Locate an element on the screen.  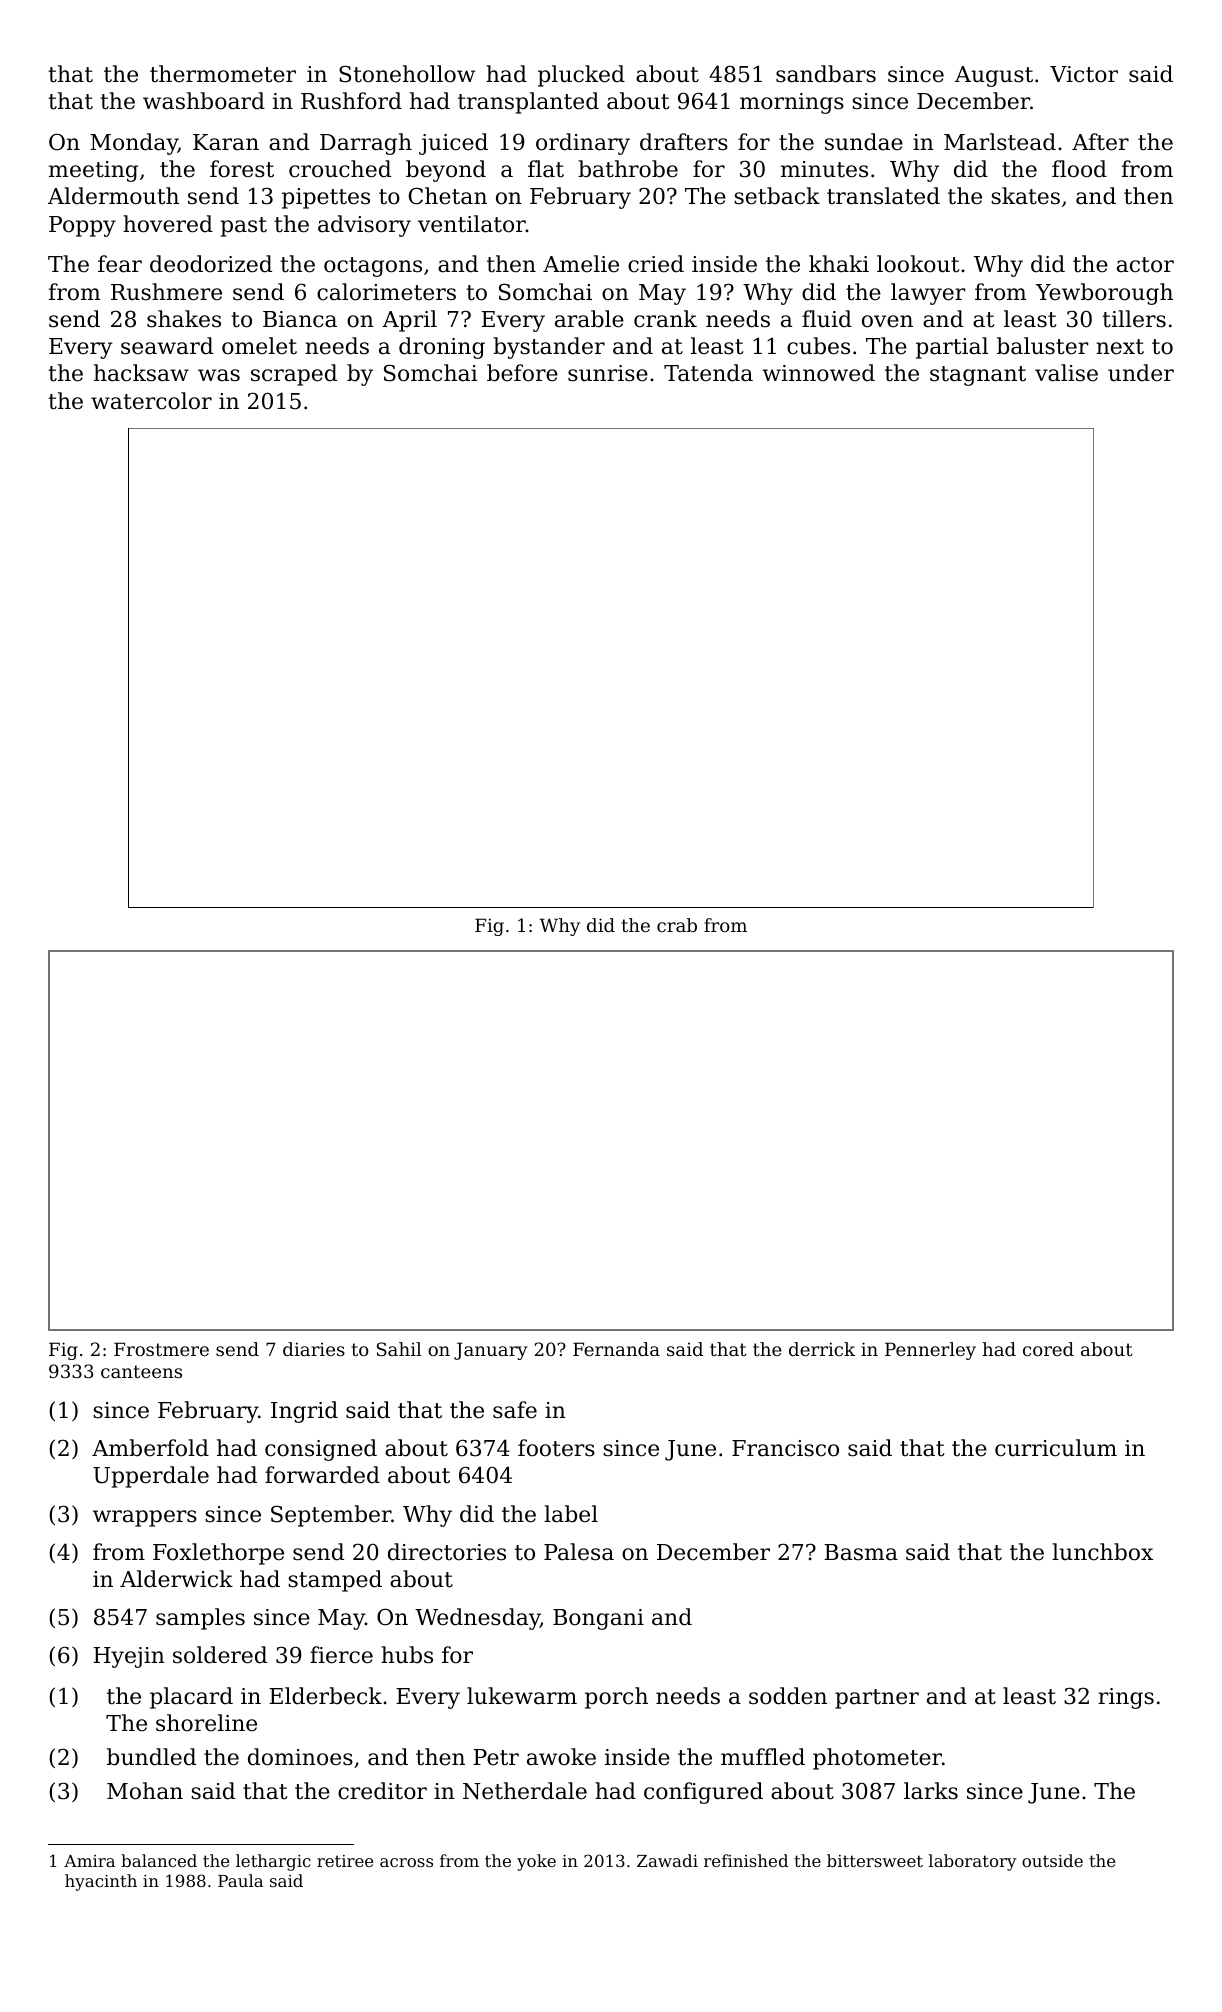
under is located at coordinates (1141, 373).
